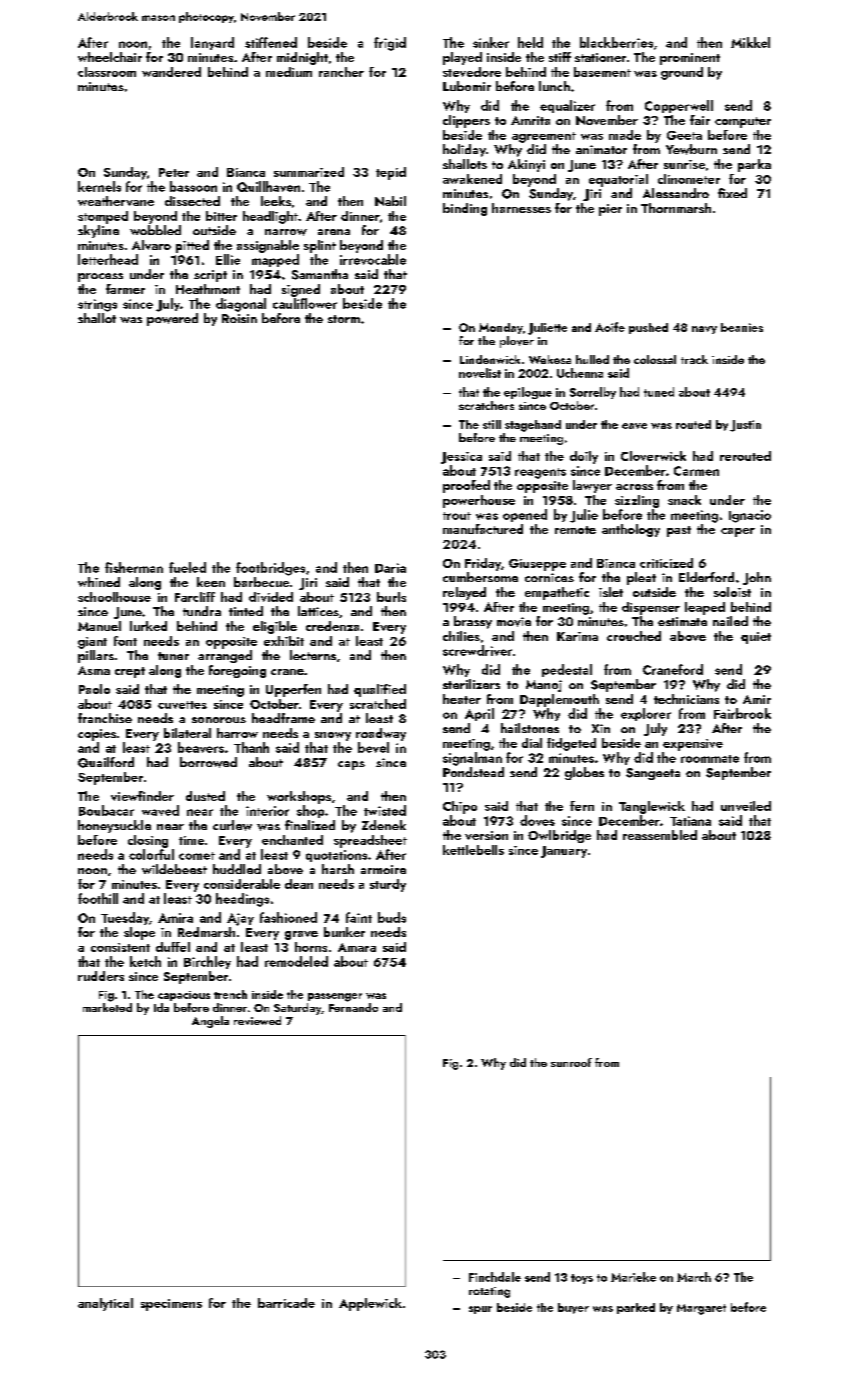 This screenshot has width=849, height=1400. What do you see at coordinates (461, 458) in the screenshot?
I see `Jessica` at bounding box center [461, 458].
